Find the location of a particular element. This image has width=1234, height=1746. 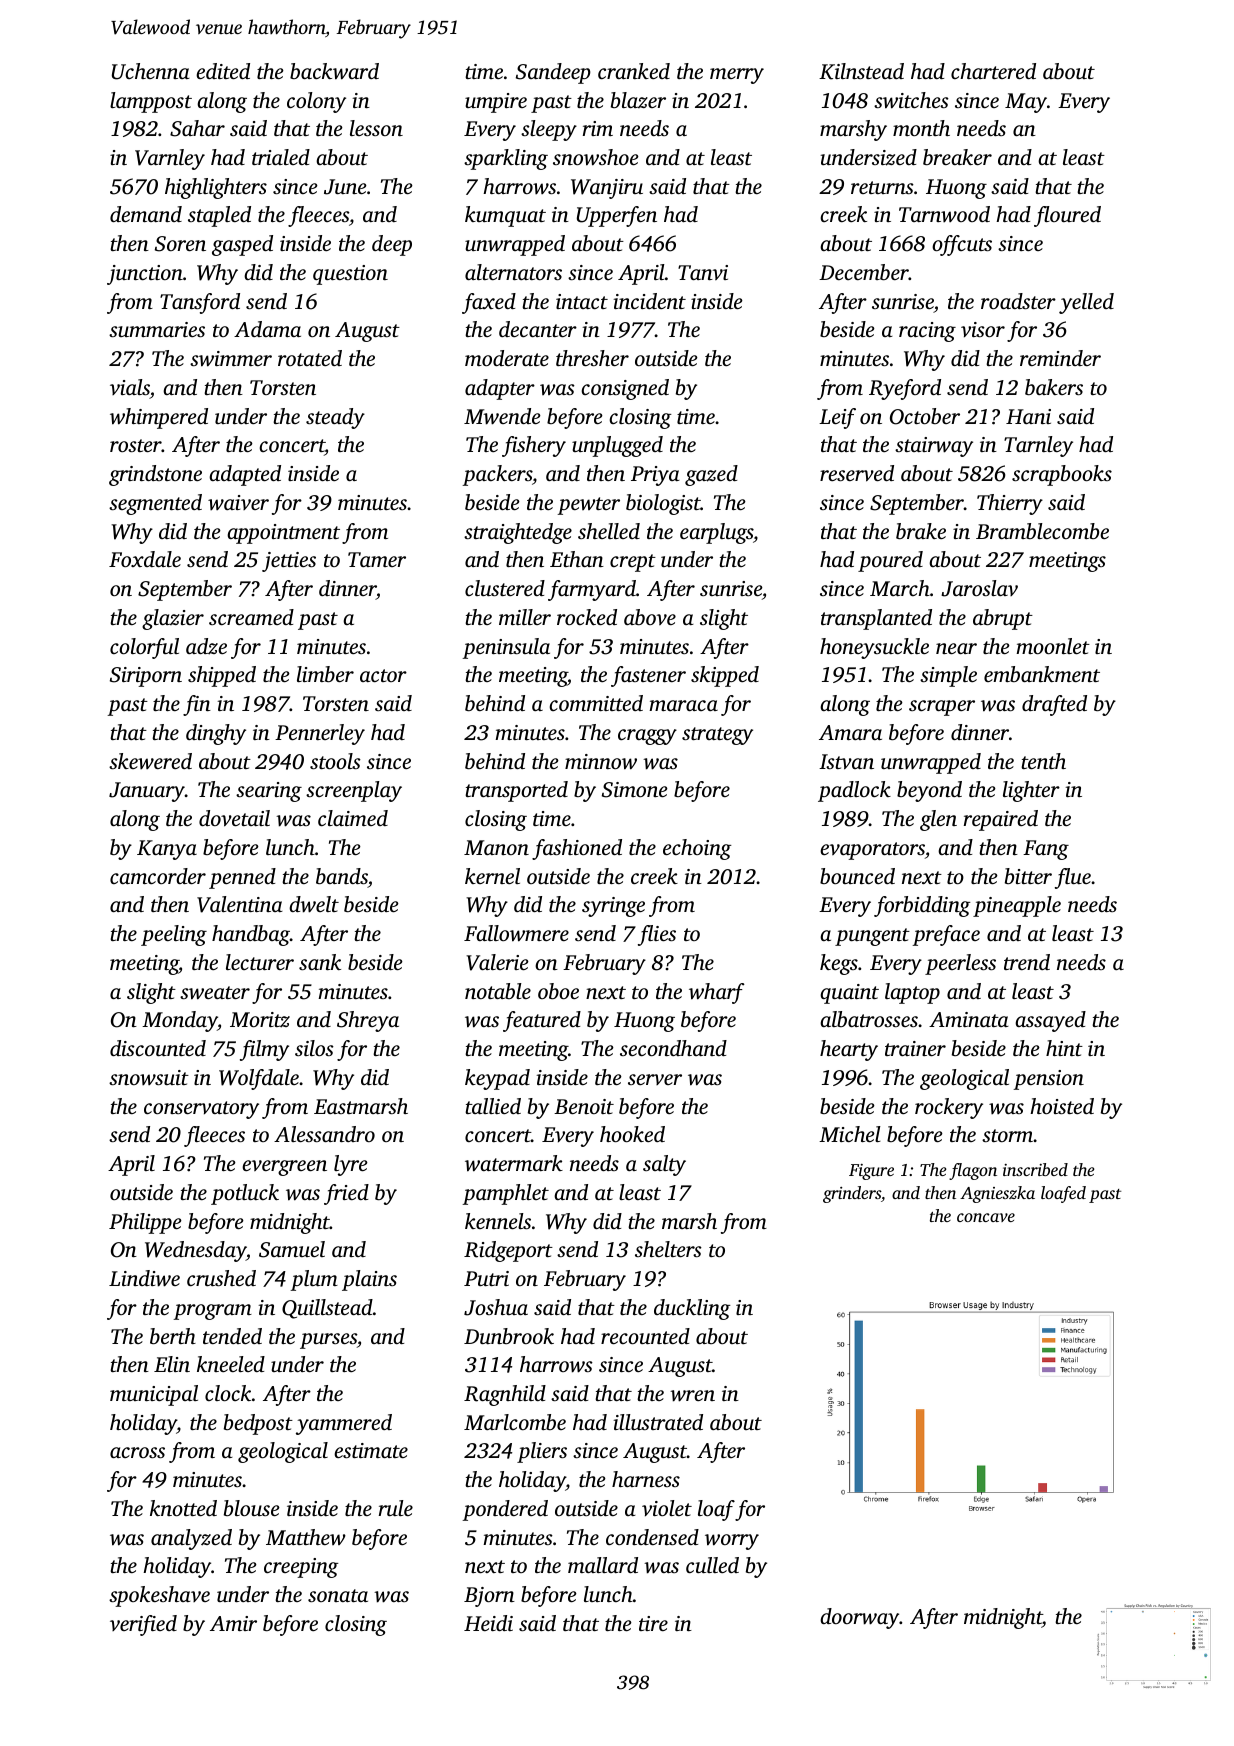

Leif is located at coordinates (837, 418).
